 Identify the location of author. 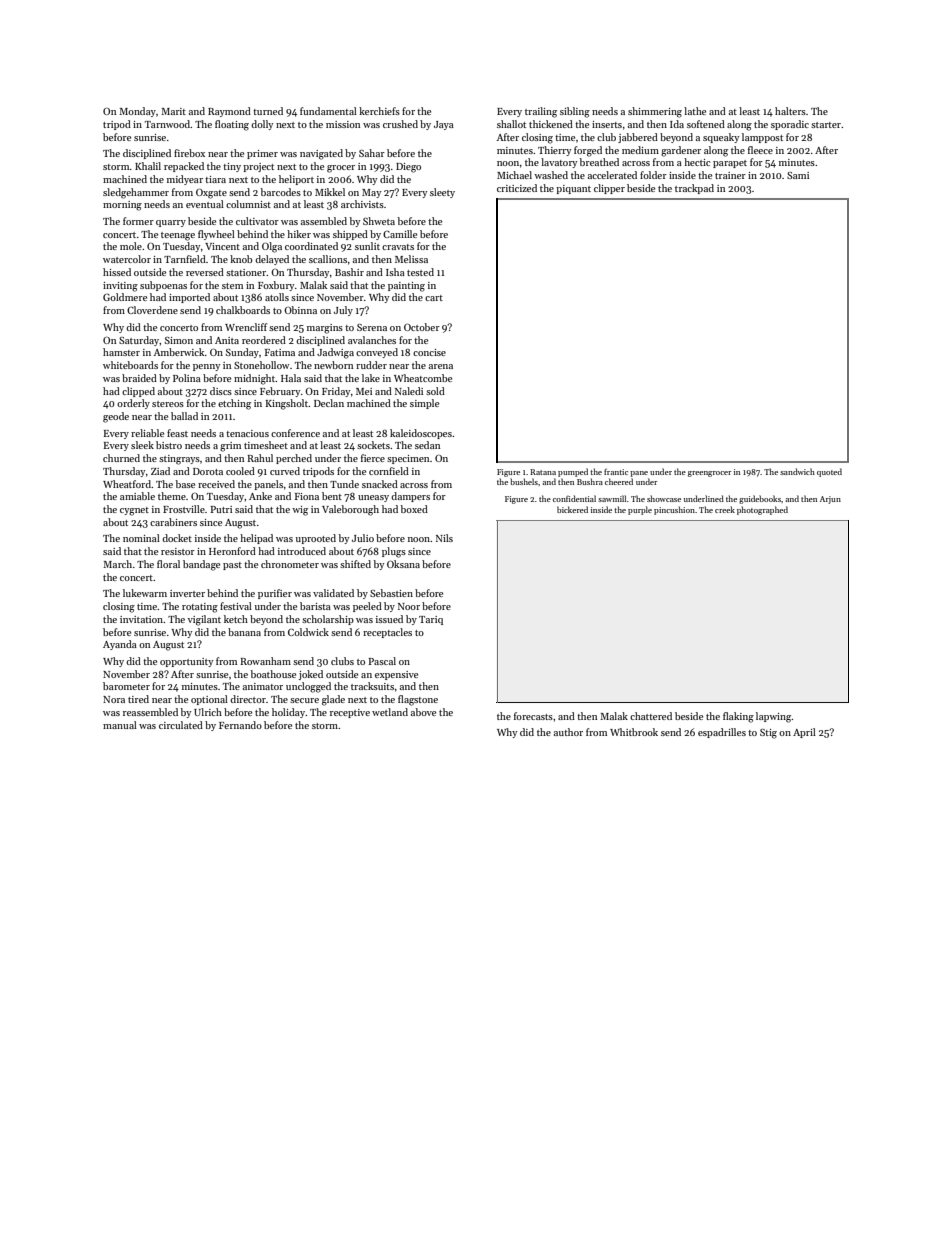
(568, 732).
